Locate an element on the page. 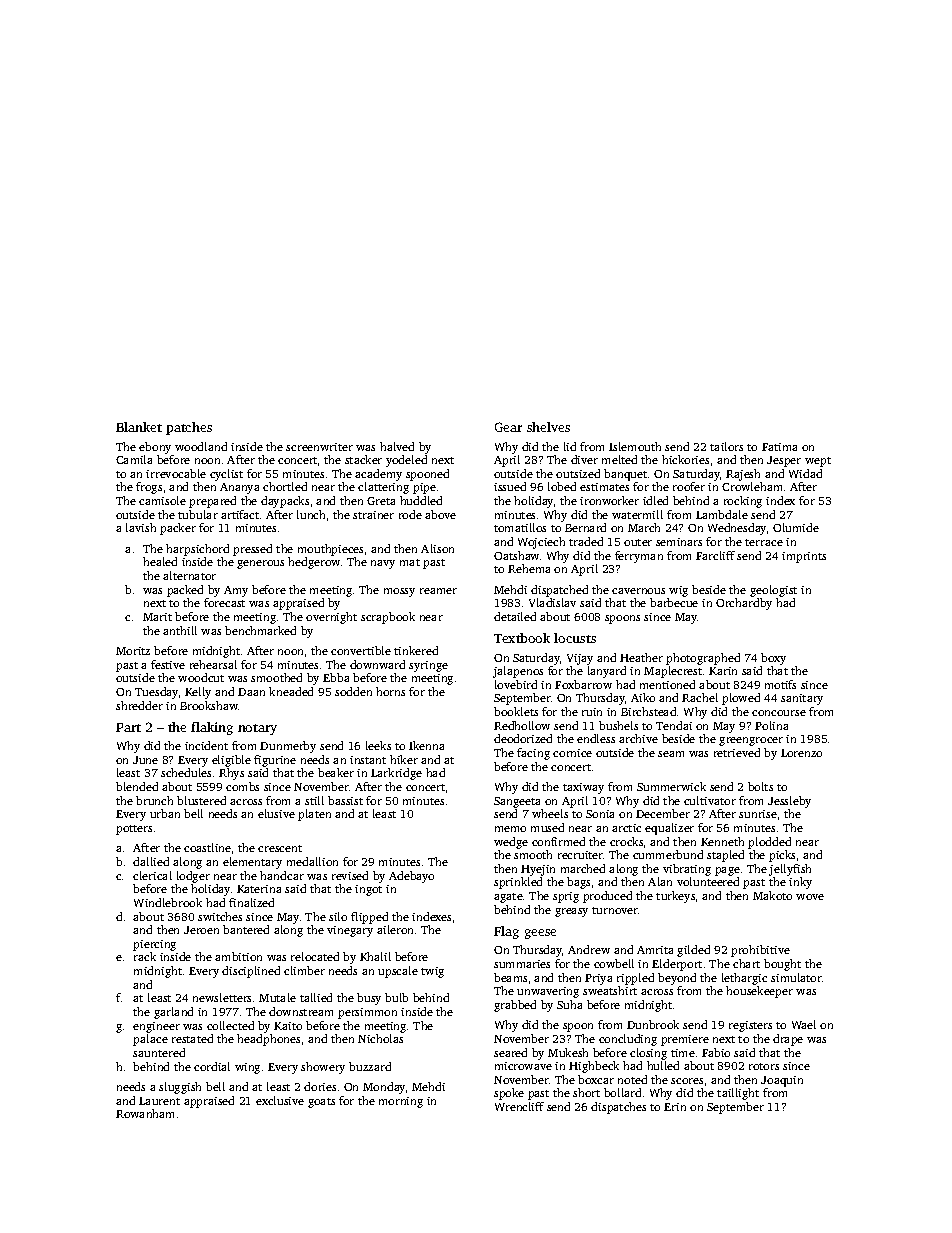  wheels is located at coordinates (550, 813).
